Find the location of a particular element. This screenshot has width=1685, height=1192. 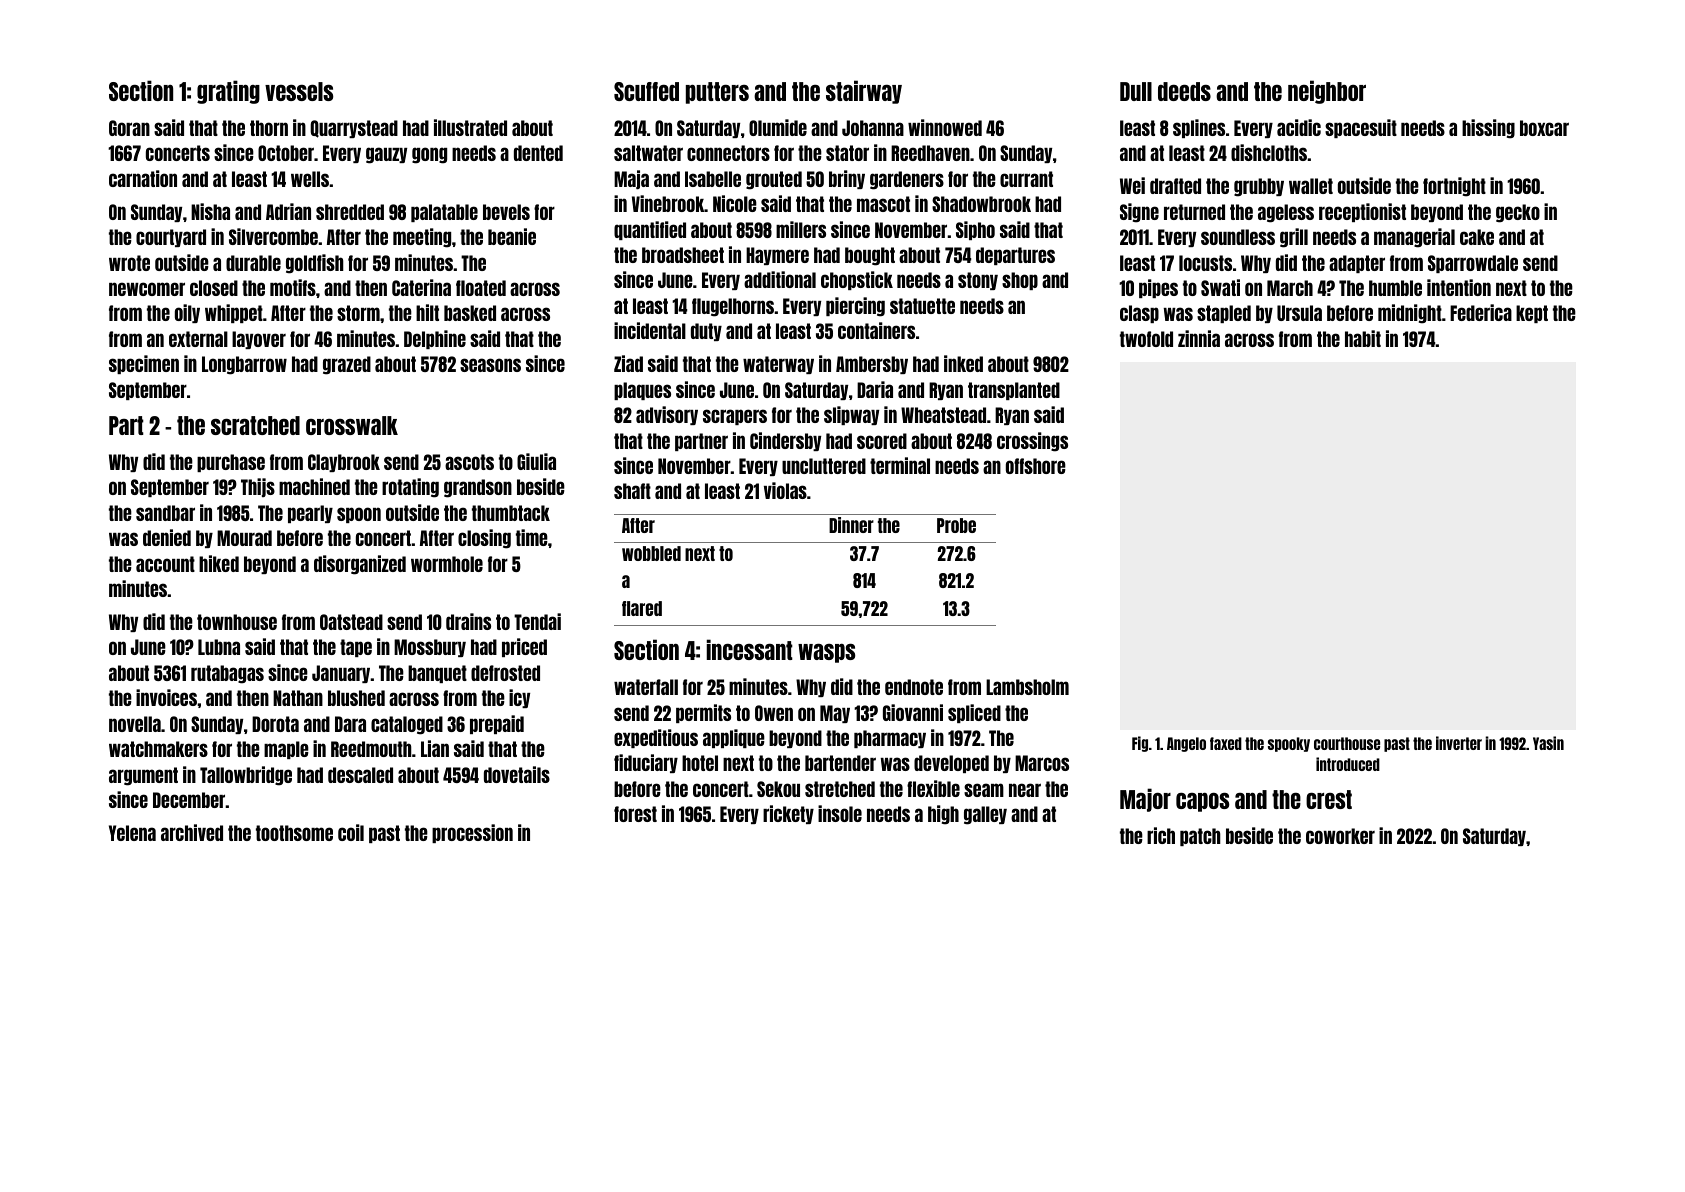

crossings is located at coordinates (1032, 442).
